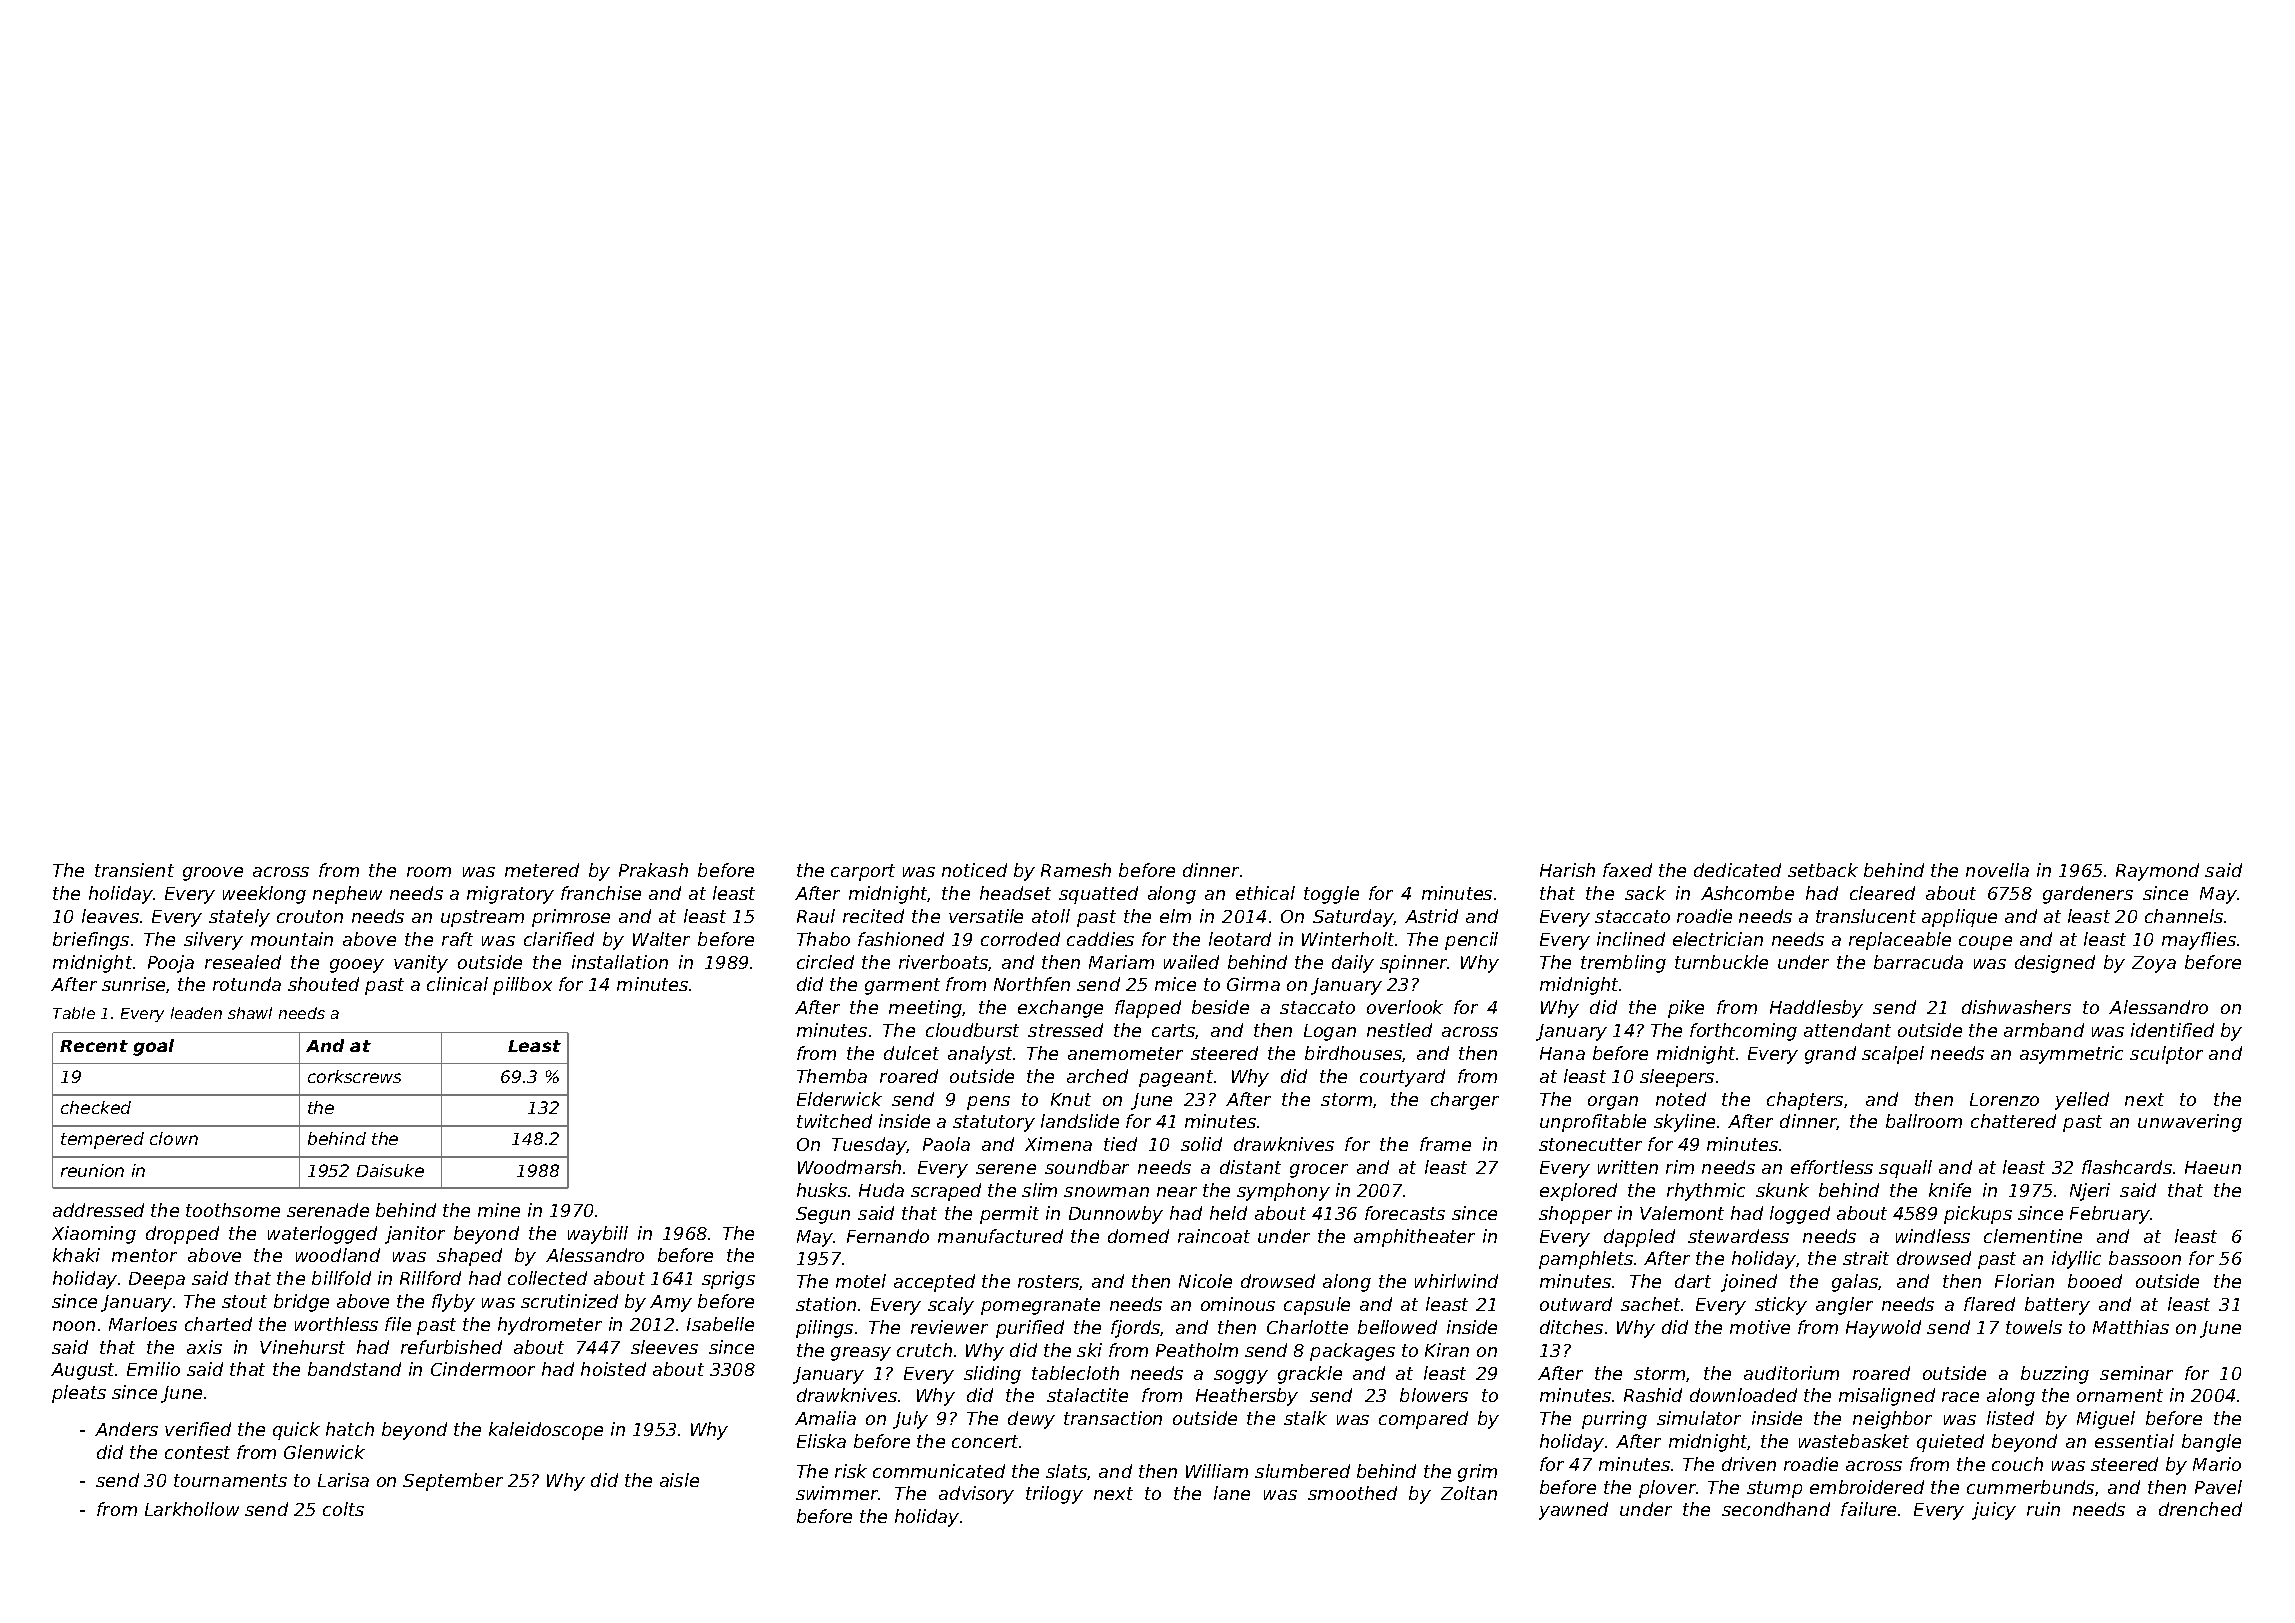 The width and height of the image is (2295, 1623). What do you see at coordinates (832, 1076) in the image?
I see `Themba` at bounding box center [832, 1076].
